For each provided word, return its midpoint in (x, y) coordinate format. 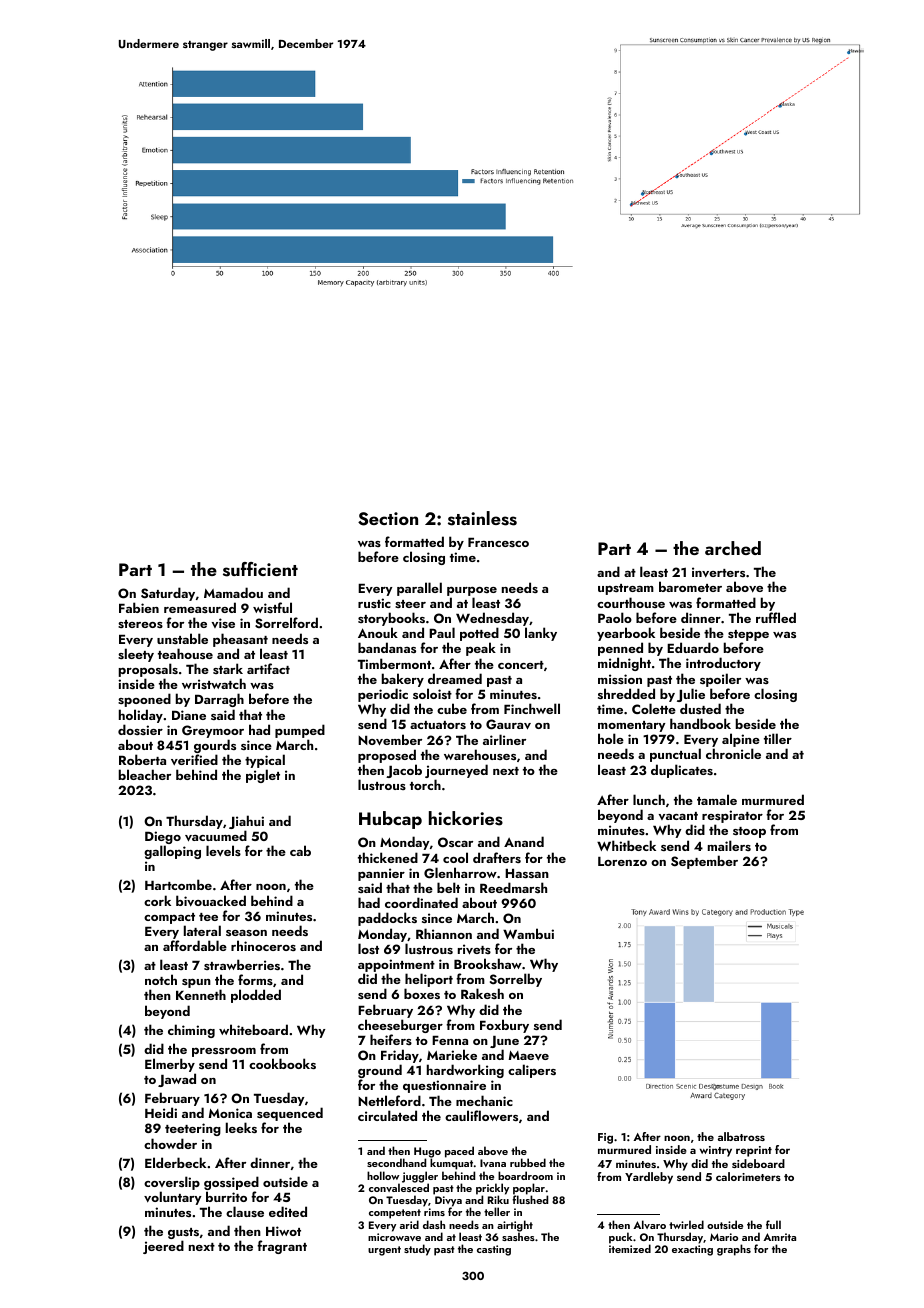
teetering (193, 1129)
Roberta (142, 759)
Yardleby (649, 1178)
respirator (732, 817)
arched (733, 548)
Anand (524, 841)
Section (388, 519)
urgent (384, 1251)
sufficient (260, 569)
